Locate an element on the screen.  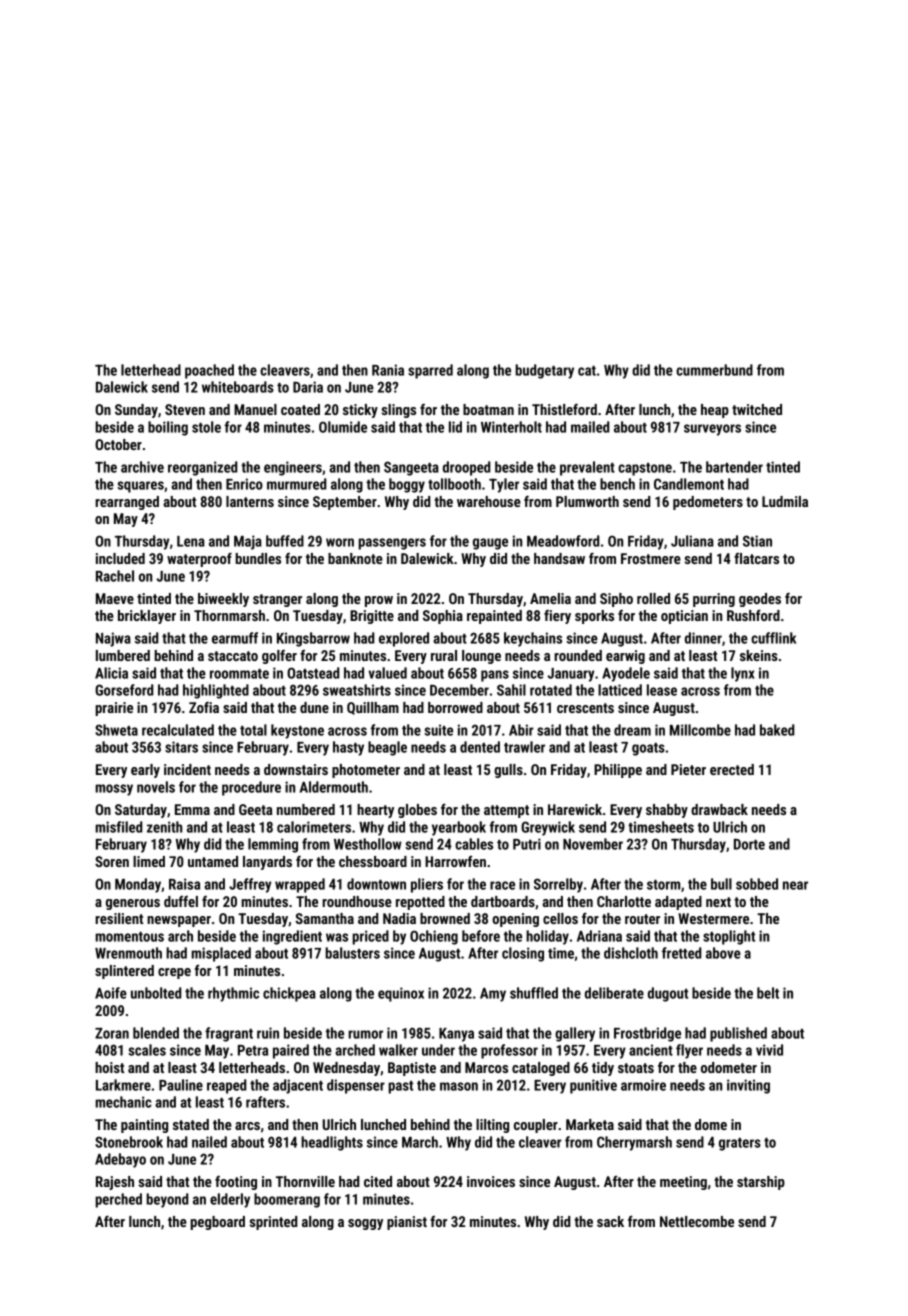
next is located at coordinates (718, 902).
